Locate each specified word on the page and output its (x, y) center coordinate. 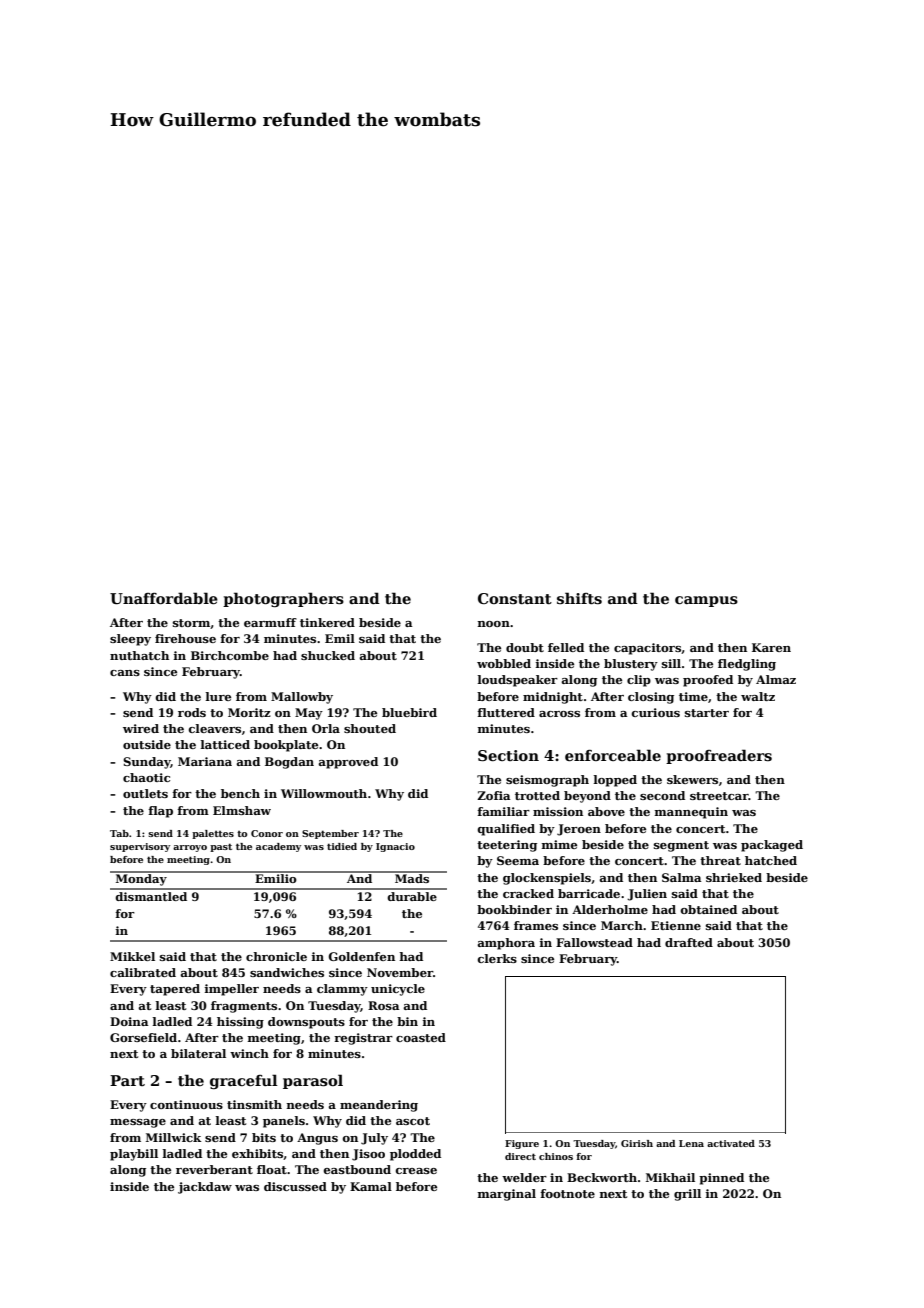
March (622, 925)
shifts (579, 598)
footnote (567, 1193)
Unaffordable (164, 598)
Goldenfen (361, 956)
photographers (283, 599)
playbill (134, 1155)
